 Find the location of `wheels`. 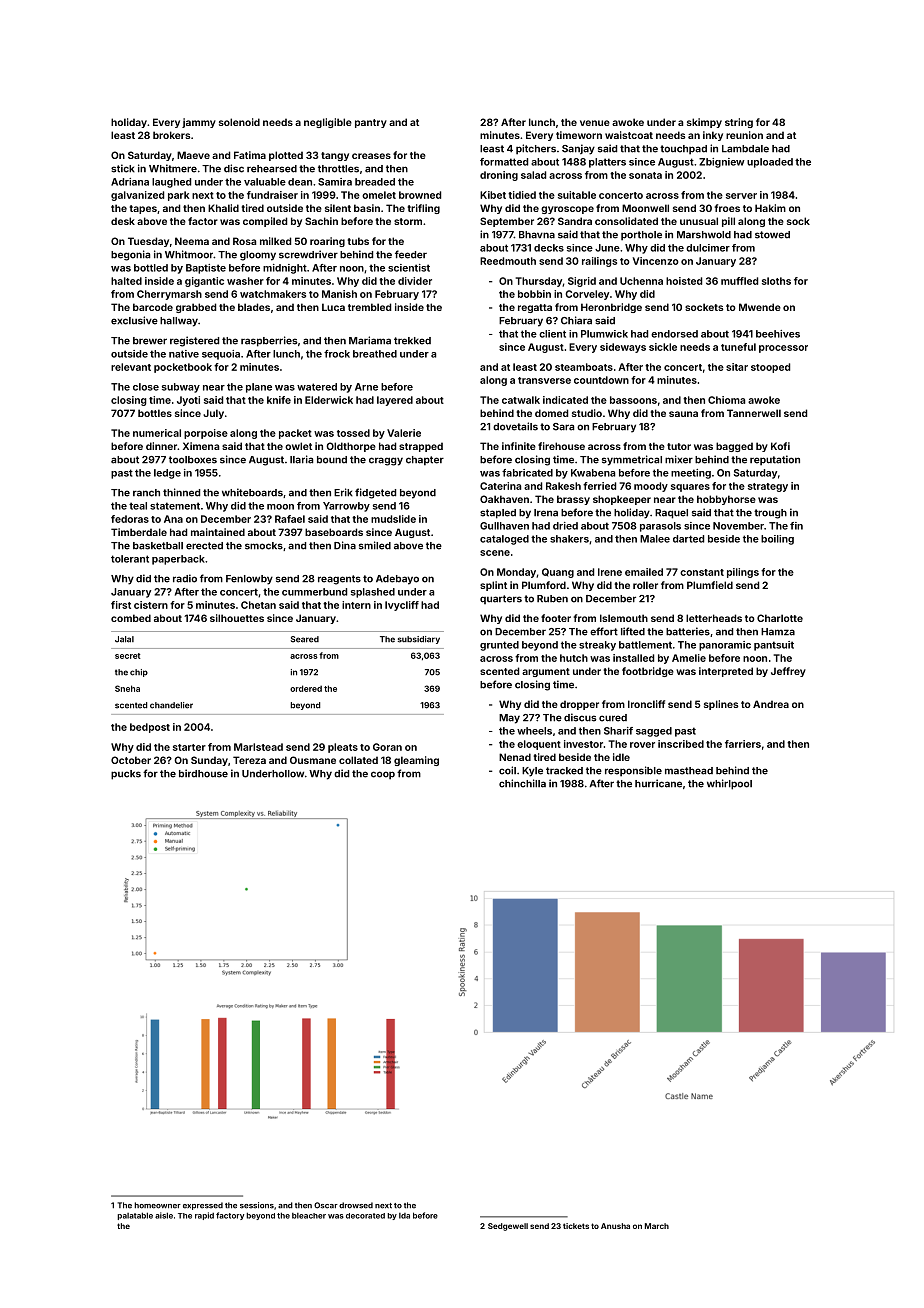

wheels is located at coordinates (534, 731).
